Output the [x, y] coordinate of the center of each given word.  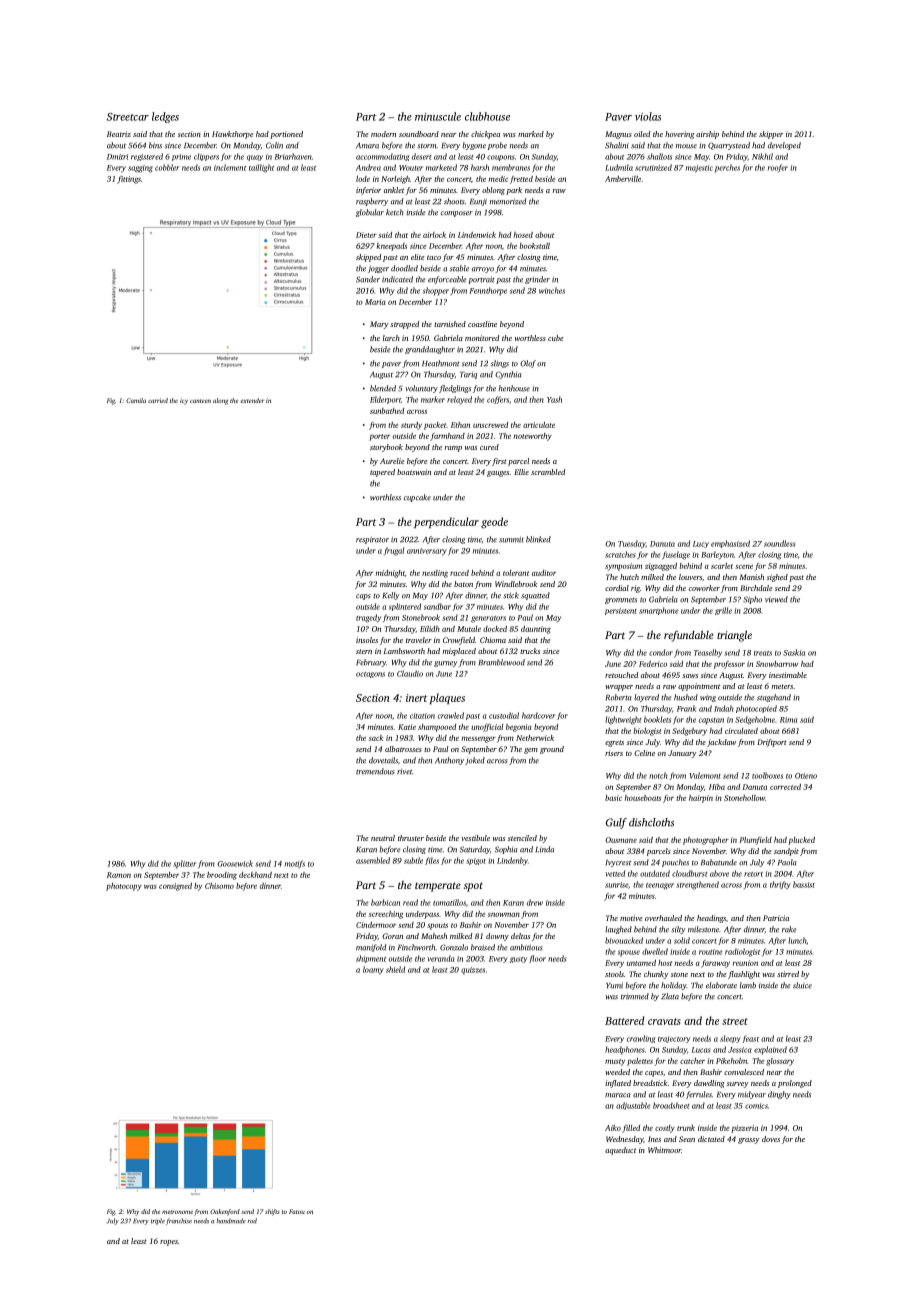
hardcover [538, 715]
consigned [175, 887]
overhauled [663, 918]
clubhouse [487, 116]
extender [252, 400]
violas [648, 116]
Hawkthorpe [232, 135]
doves [771, 1139]
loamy [373, 970]
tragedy [368, 618]
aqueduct [620, 1151]
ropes [169, 1243]
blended [383, 388]
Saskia [794, 652]
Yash [554, 399]
